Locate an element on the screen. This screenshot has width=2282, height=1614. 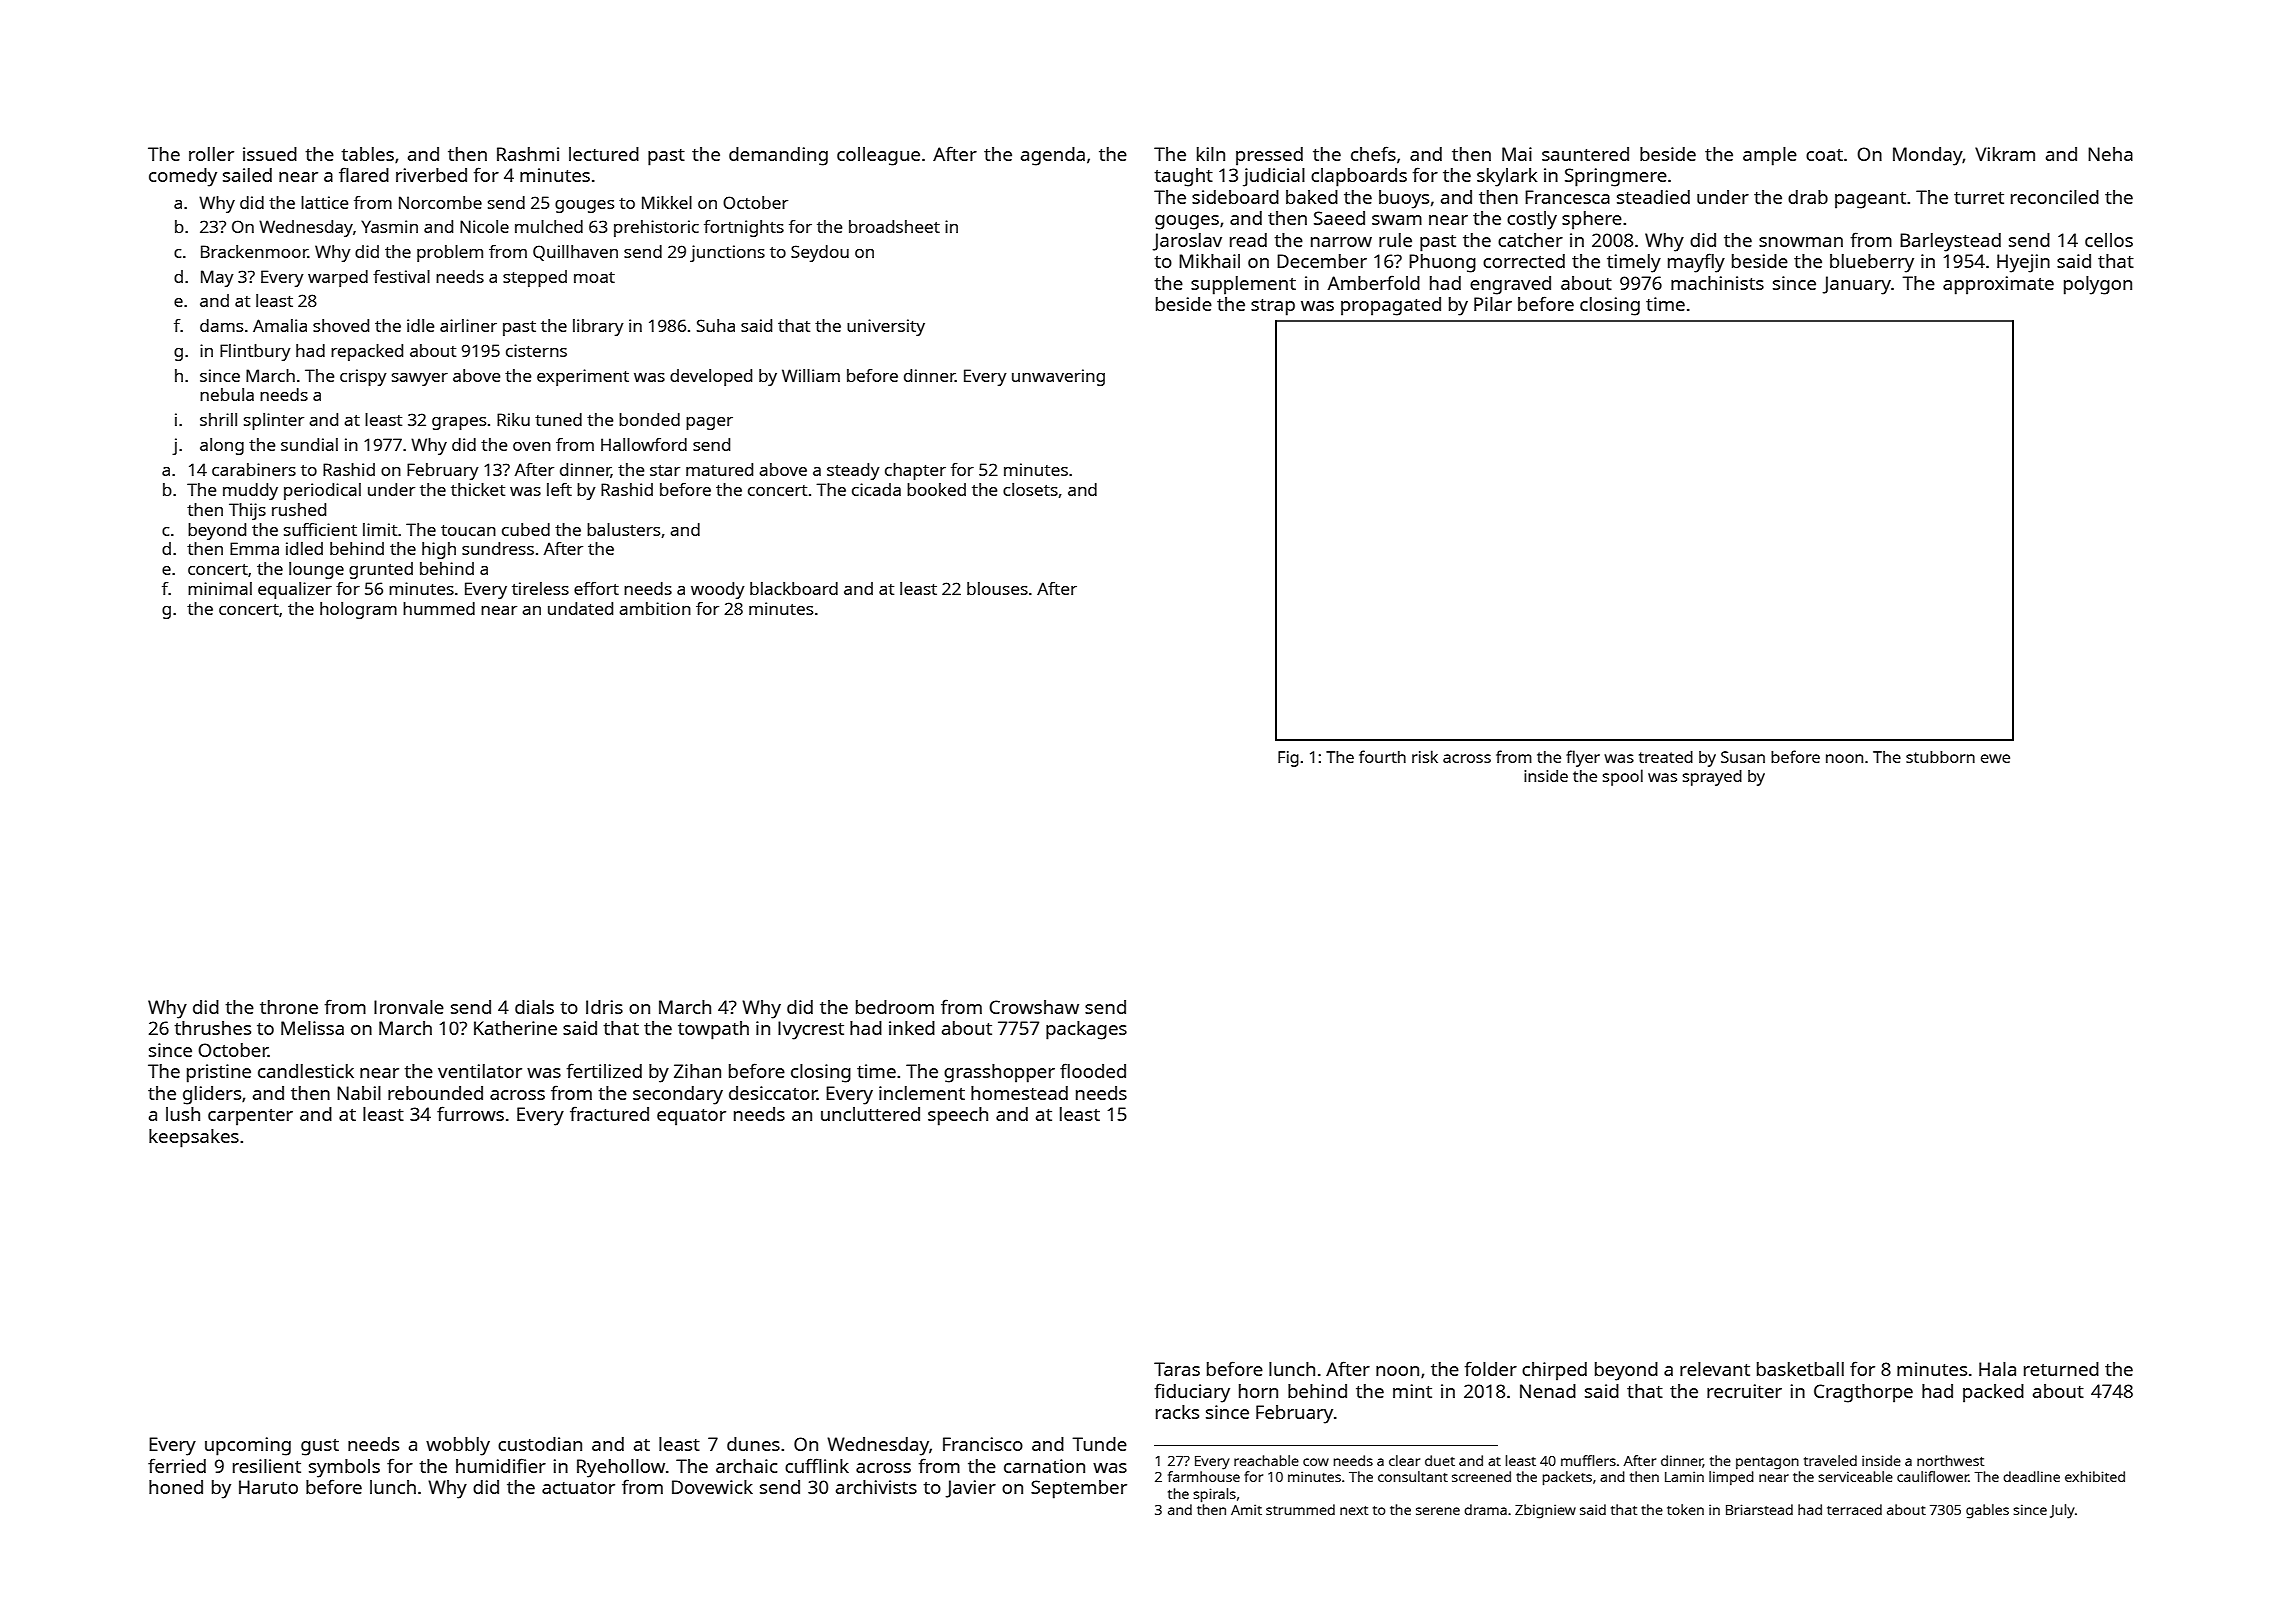
polygon is located at coordinates (2098, 285).
